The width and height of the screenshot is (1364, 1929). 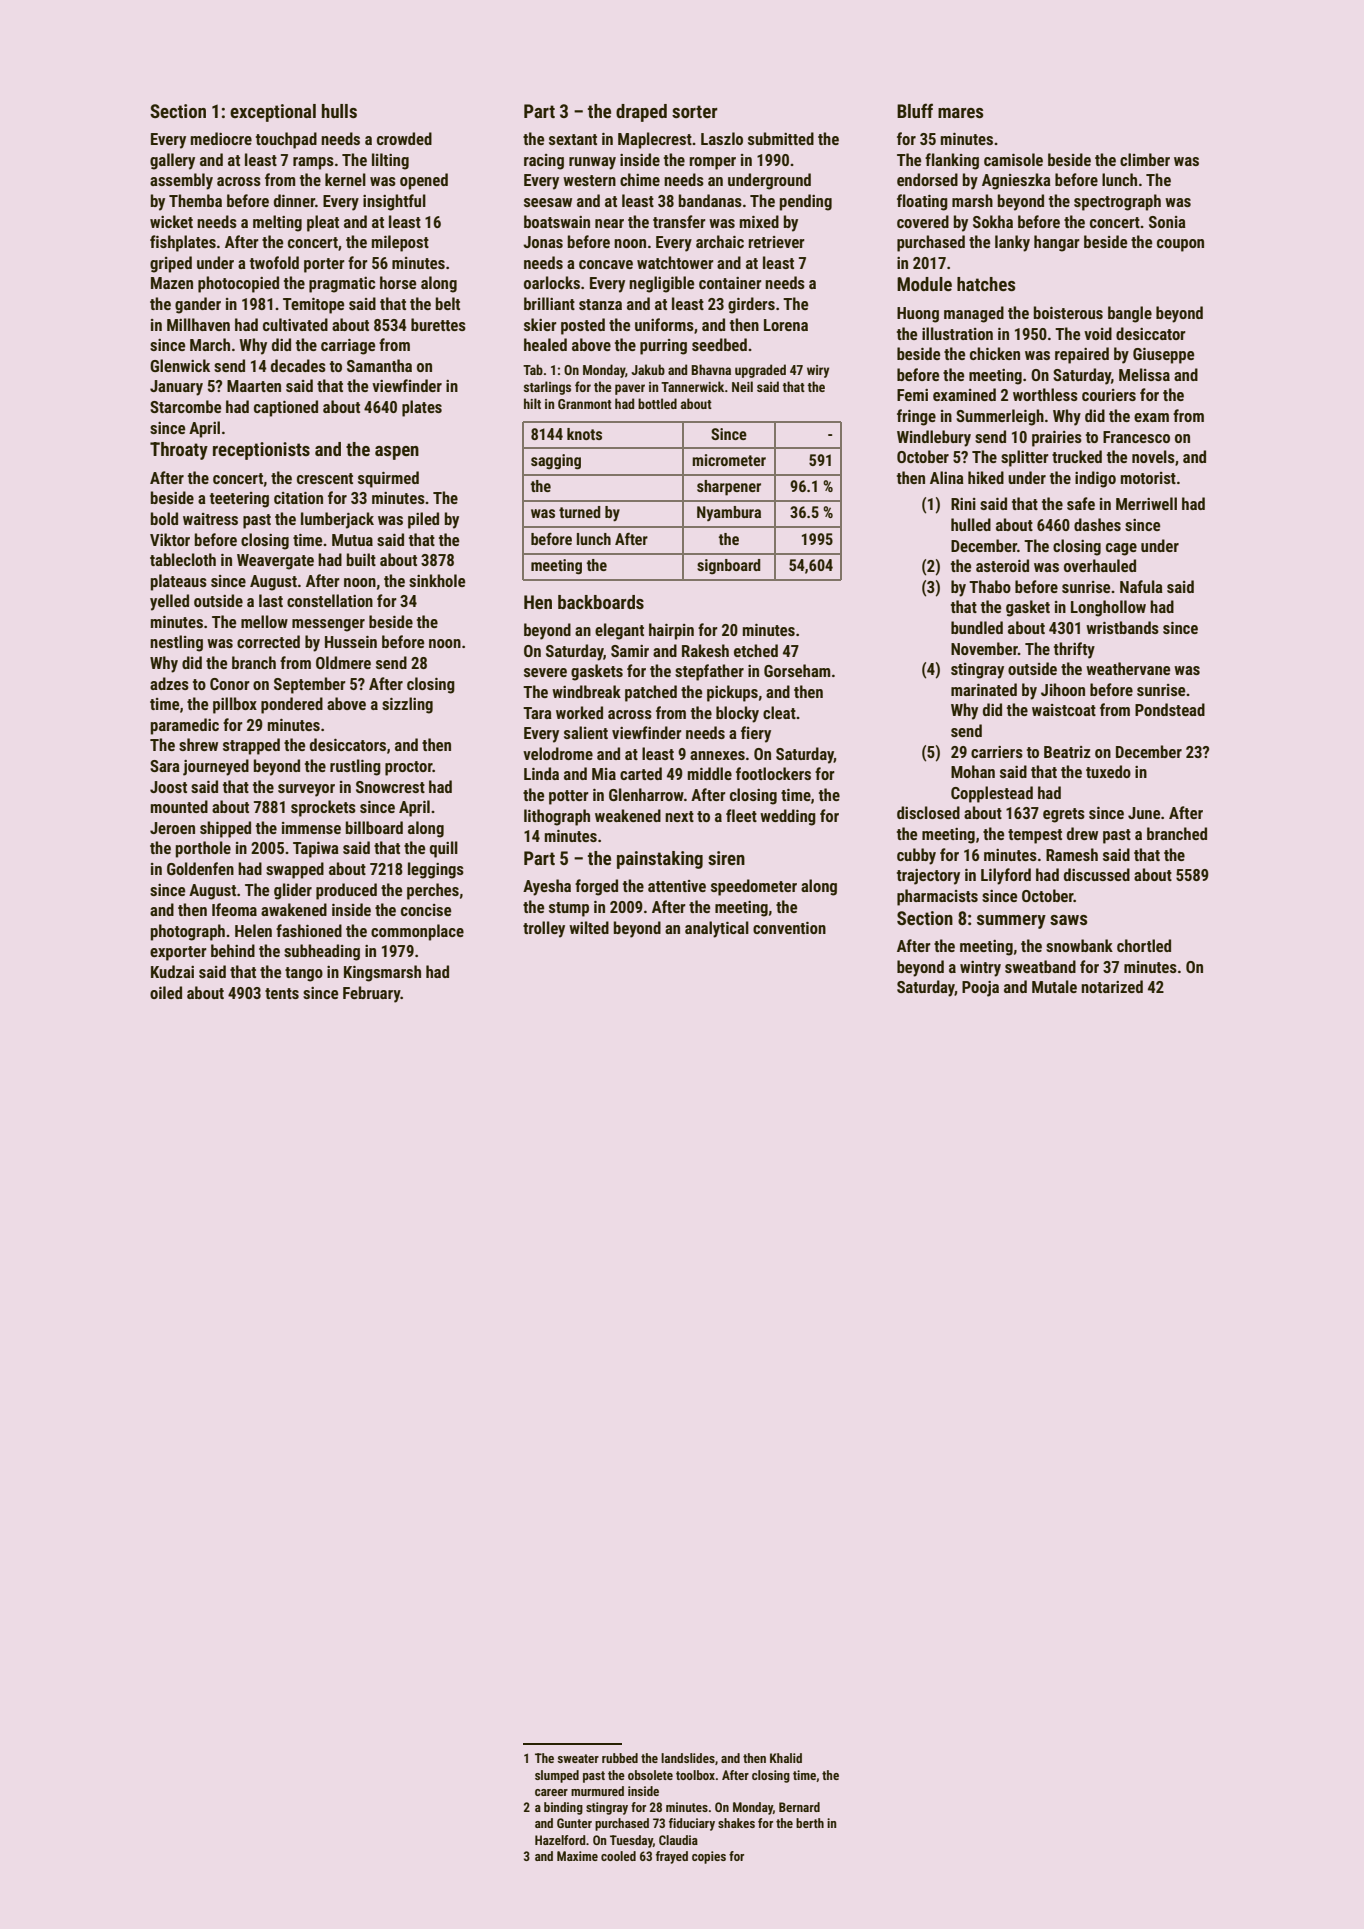 What do you see at coordinates (1148, 478) in the screenshot?
I see `motorist` at bounding box center [1148, 478].
